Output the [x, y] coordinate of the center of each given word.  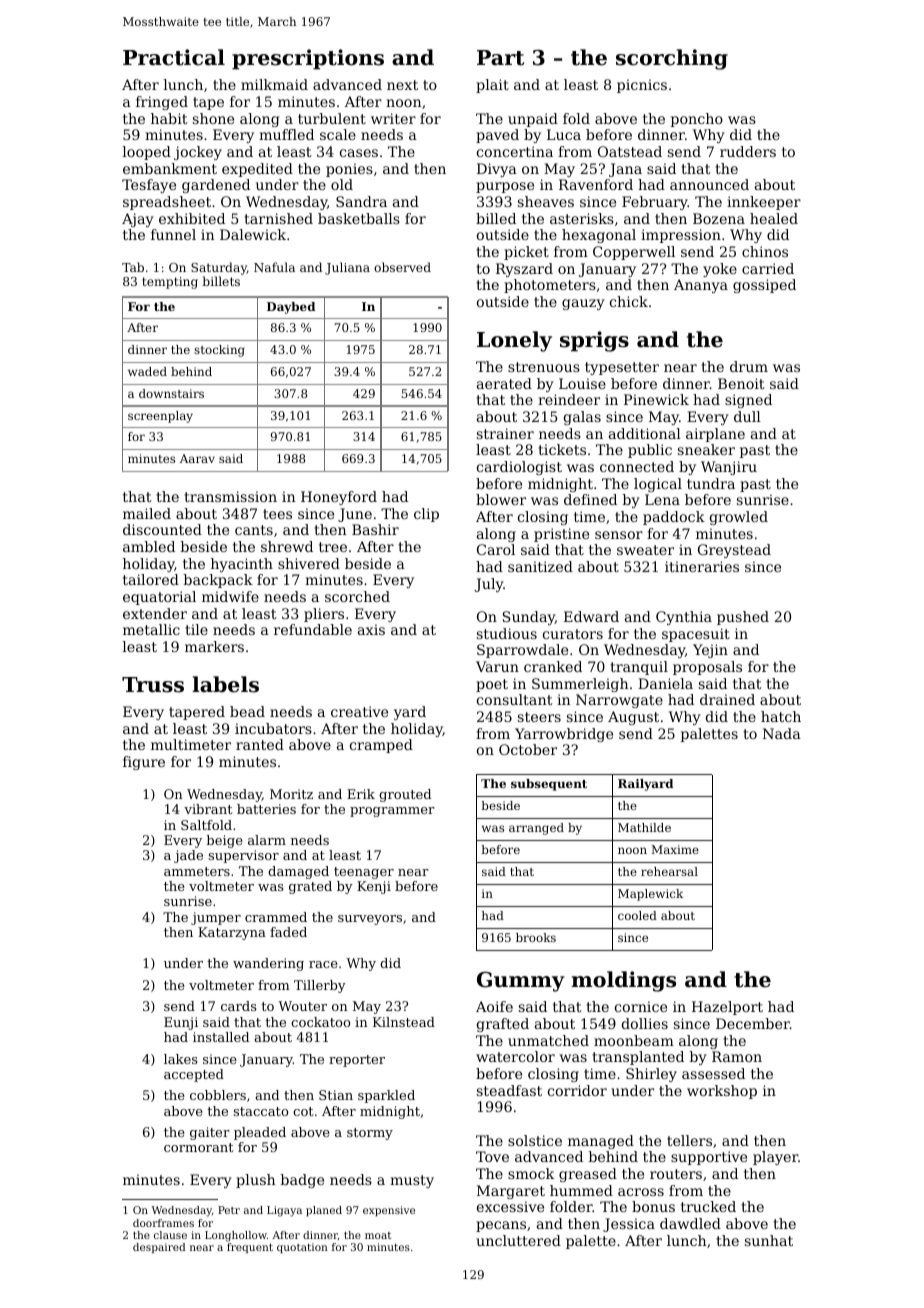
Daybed [291, 308]
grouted [405, 795]
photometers [550, 286]
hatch [781, 716]
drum [749, 366]
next [402, 85]
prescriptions [308, 59]
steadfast [509, 1090]
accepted [194, 1075]
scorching [672, 59]
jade [188, 856]
